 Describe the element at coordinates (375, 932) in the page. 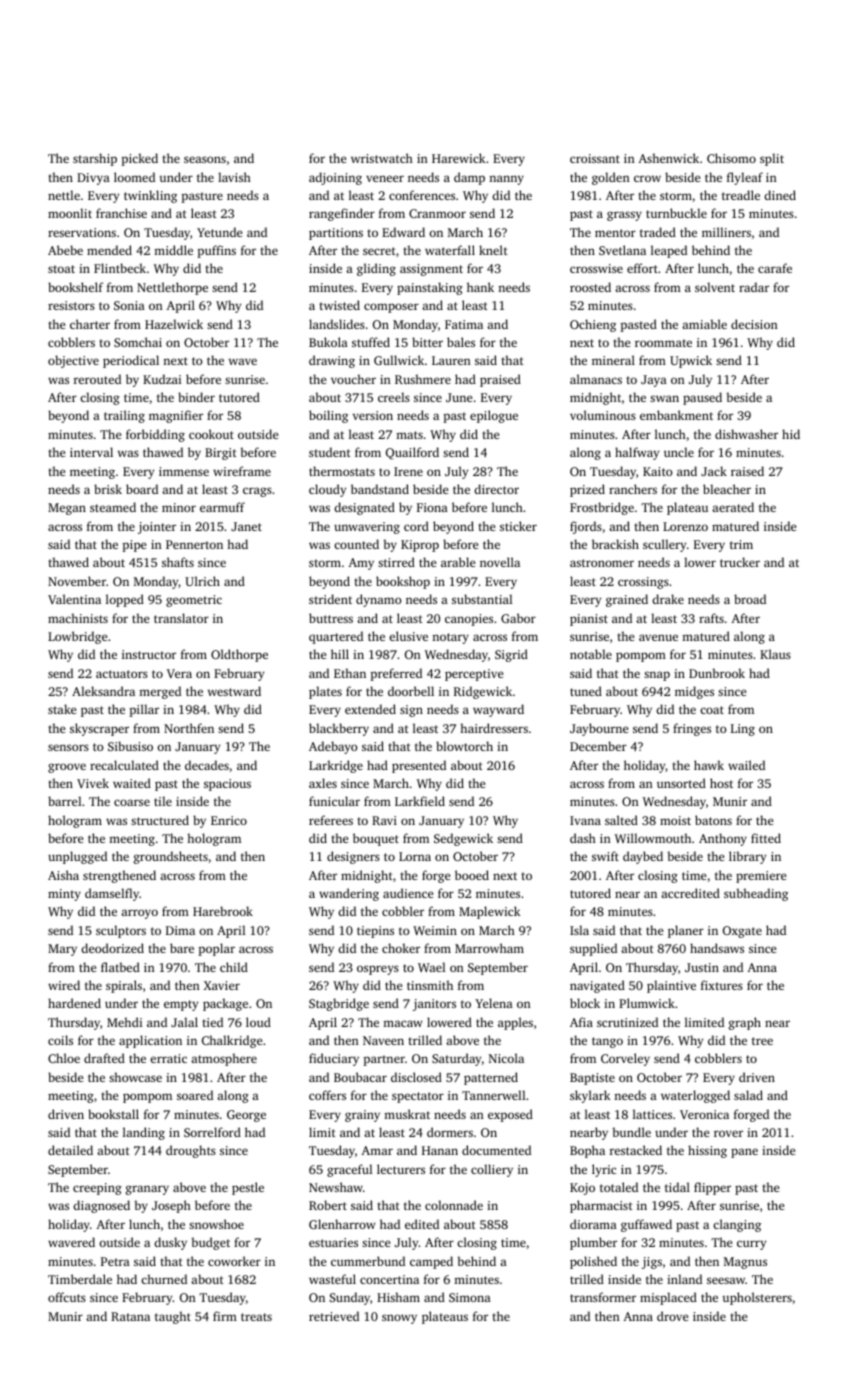

I see `tiepins` at that location.
